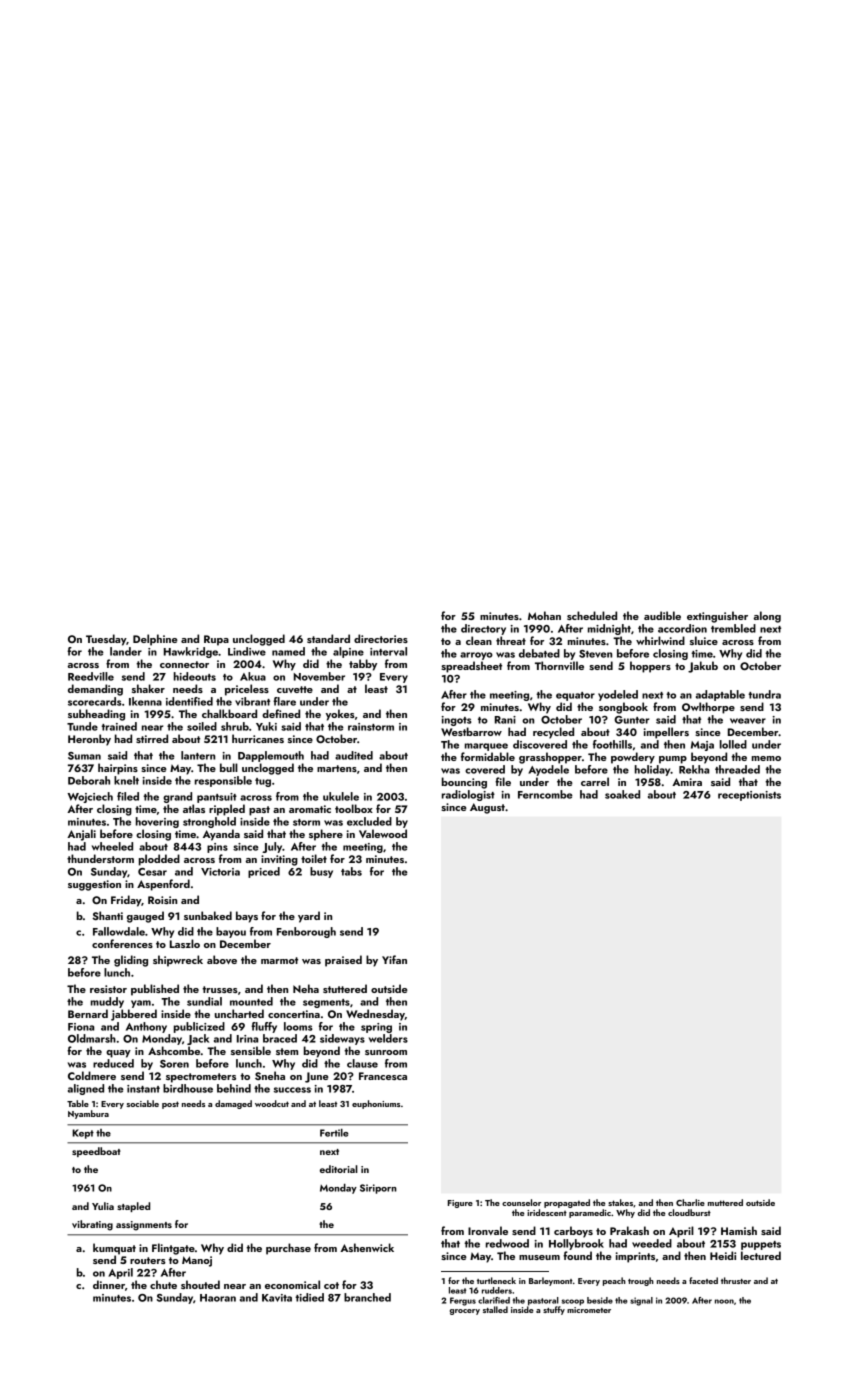  I want to click on scheduled, so click(592, 615).
